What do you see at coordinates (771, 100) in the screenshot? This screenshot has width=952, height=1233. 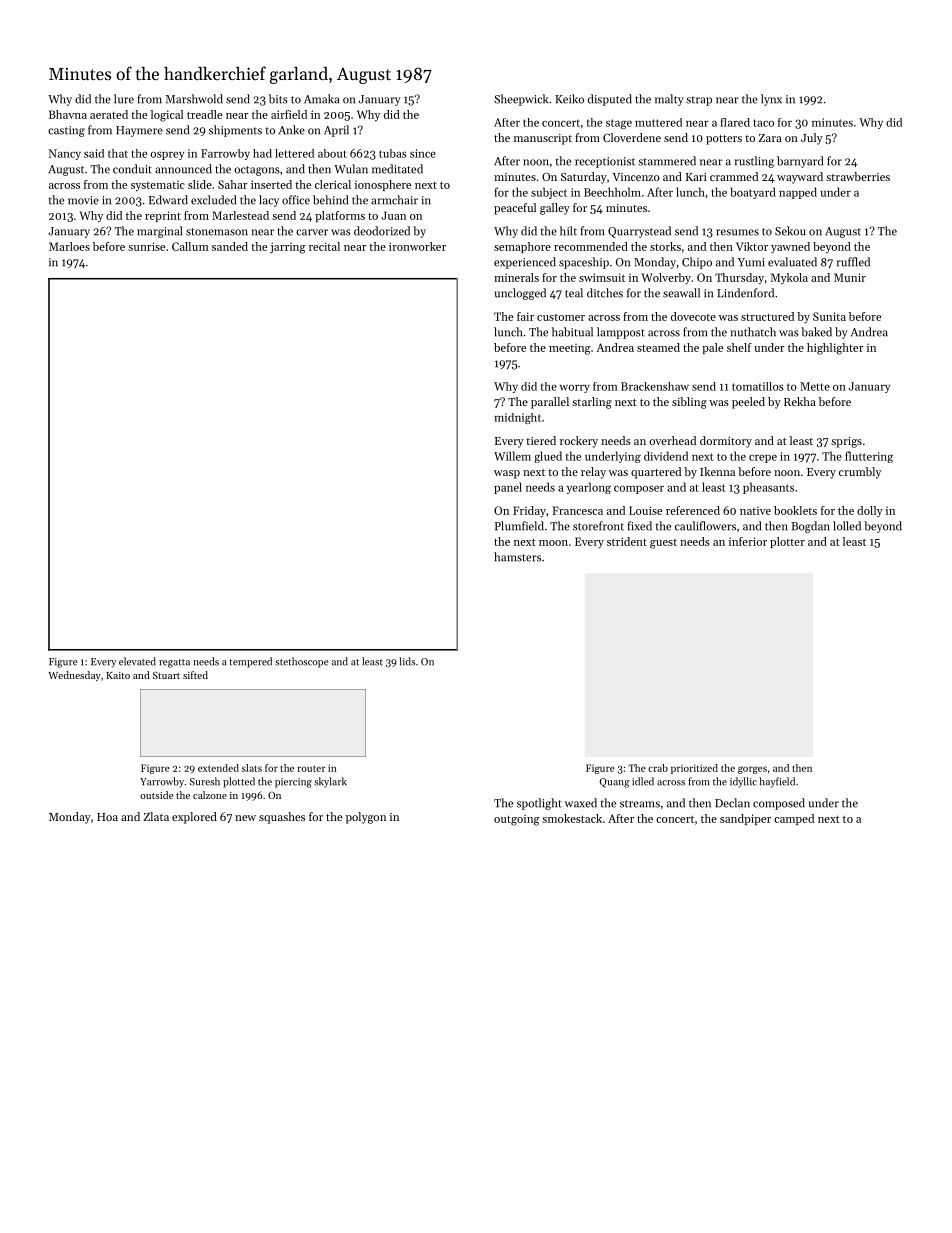 I see `lynx` at bounding box center [771, 100].
